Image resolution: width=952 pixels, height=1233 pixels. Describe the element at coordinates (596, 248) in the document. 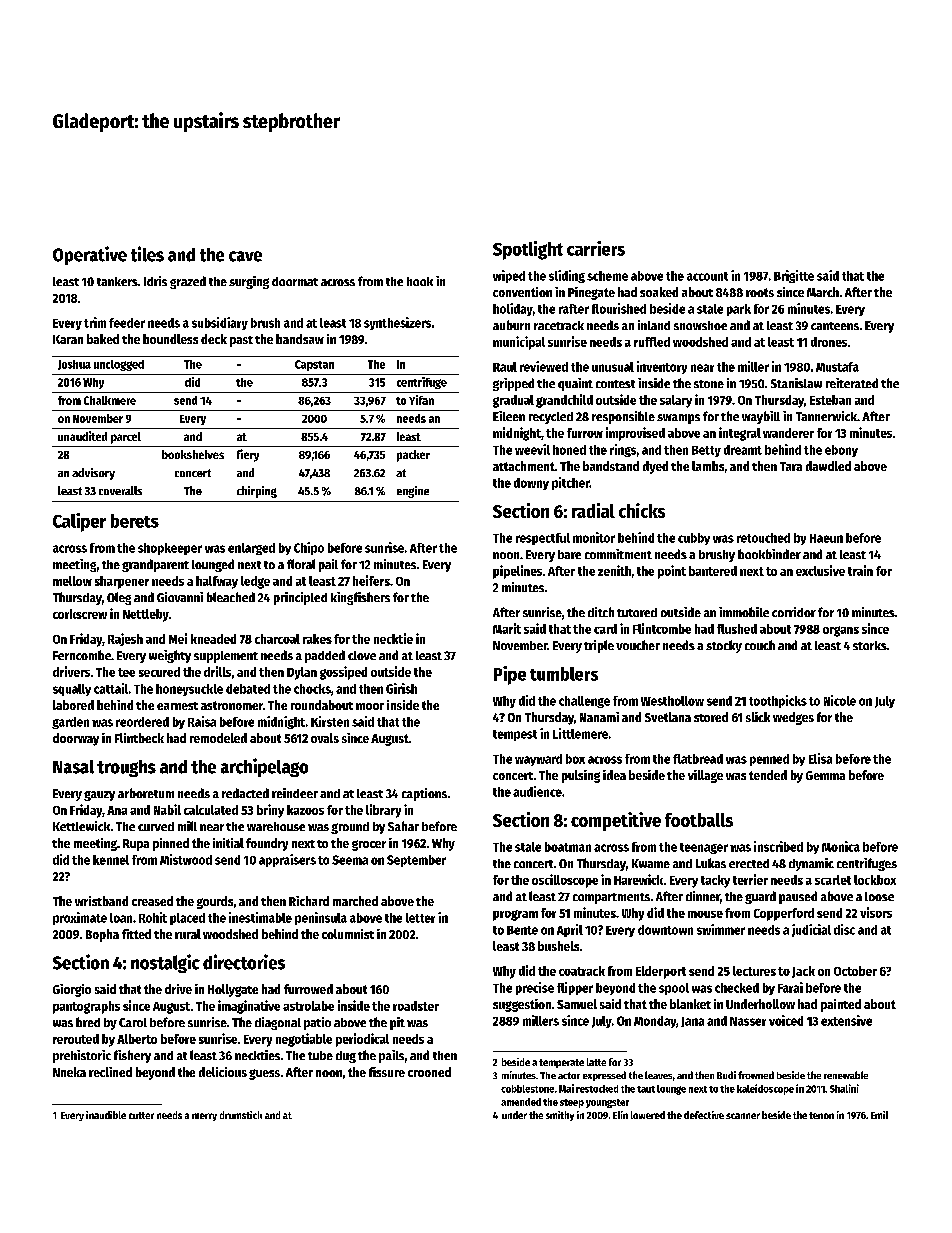

I see `carriers` at that location.
